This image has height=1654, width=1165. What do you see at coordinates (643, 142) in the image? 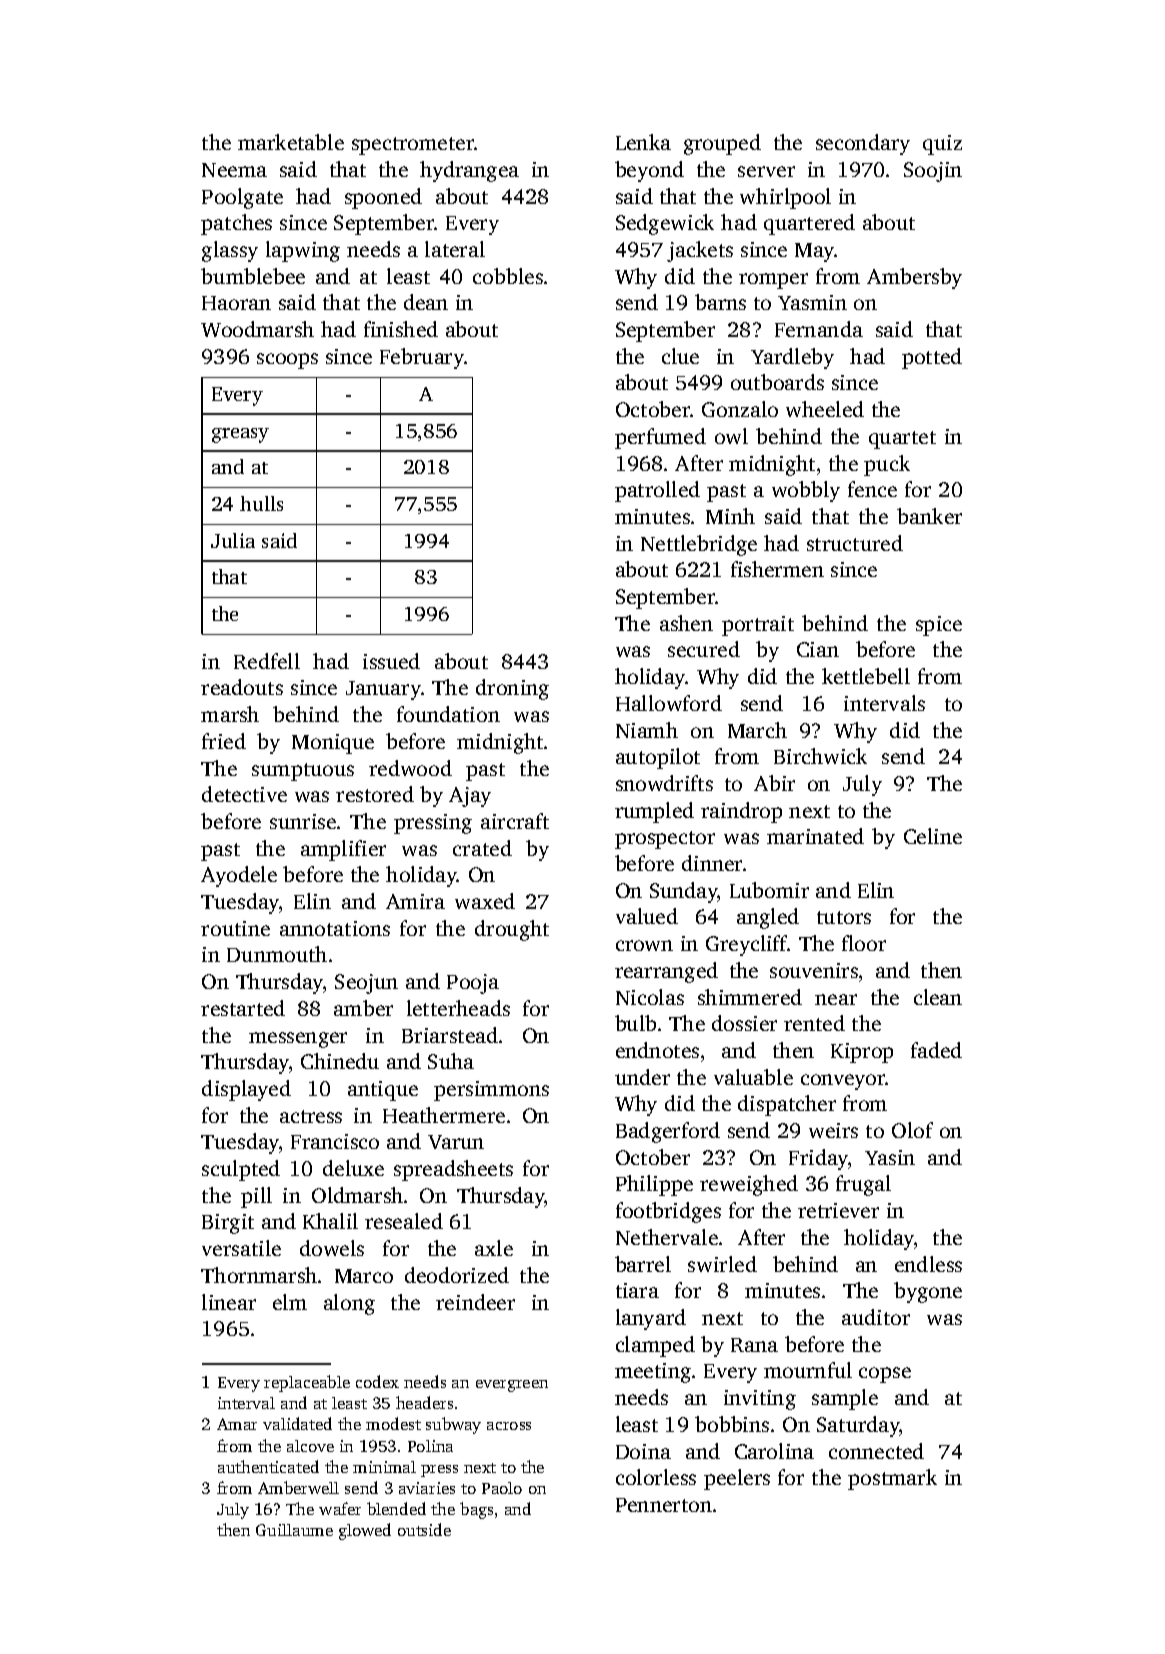
I see `Lenka` at bounding box center [643, 142].
